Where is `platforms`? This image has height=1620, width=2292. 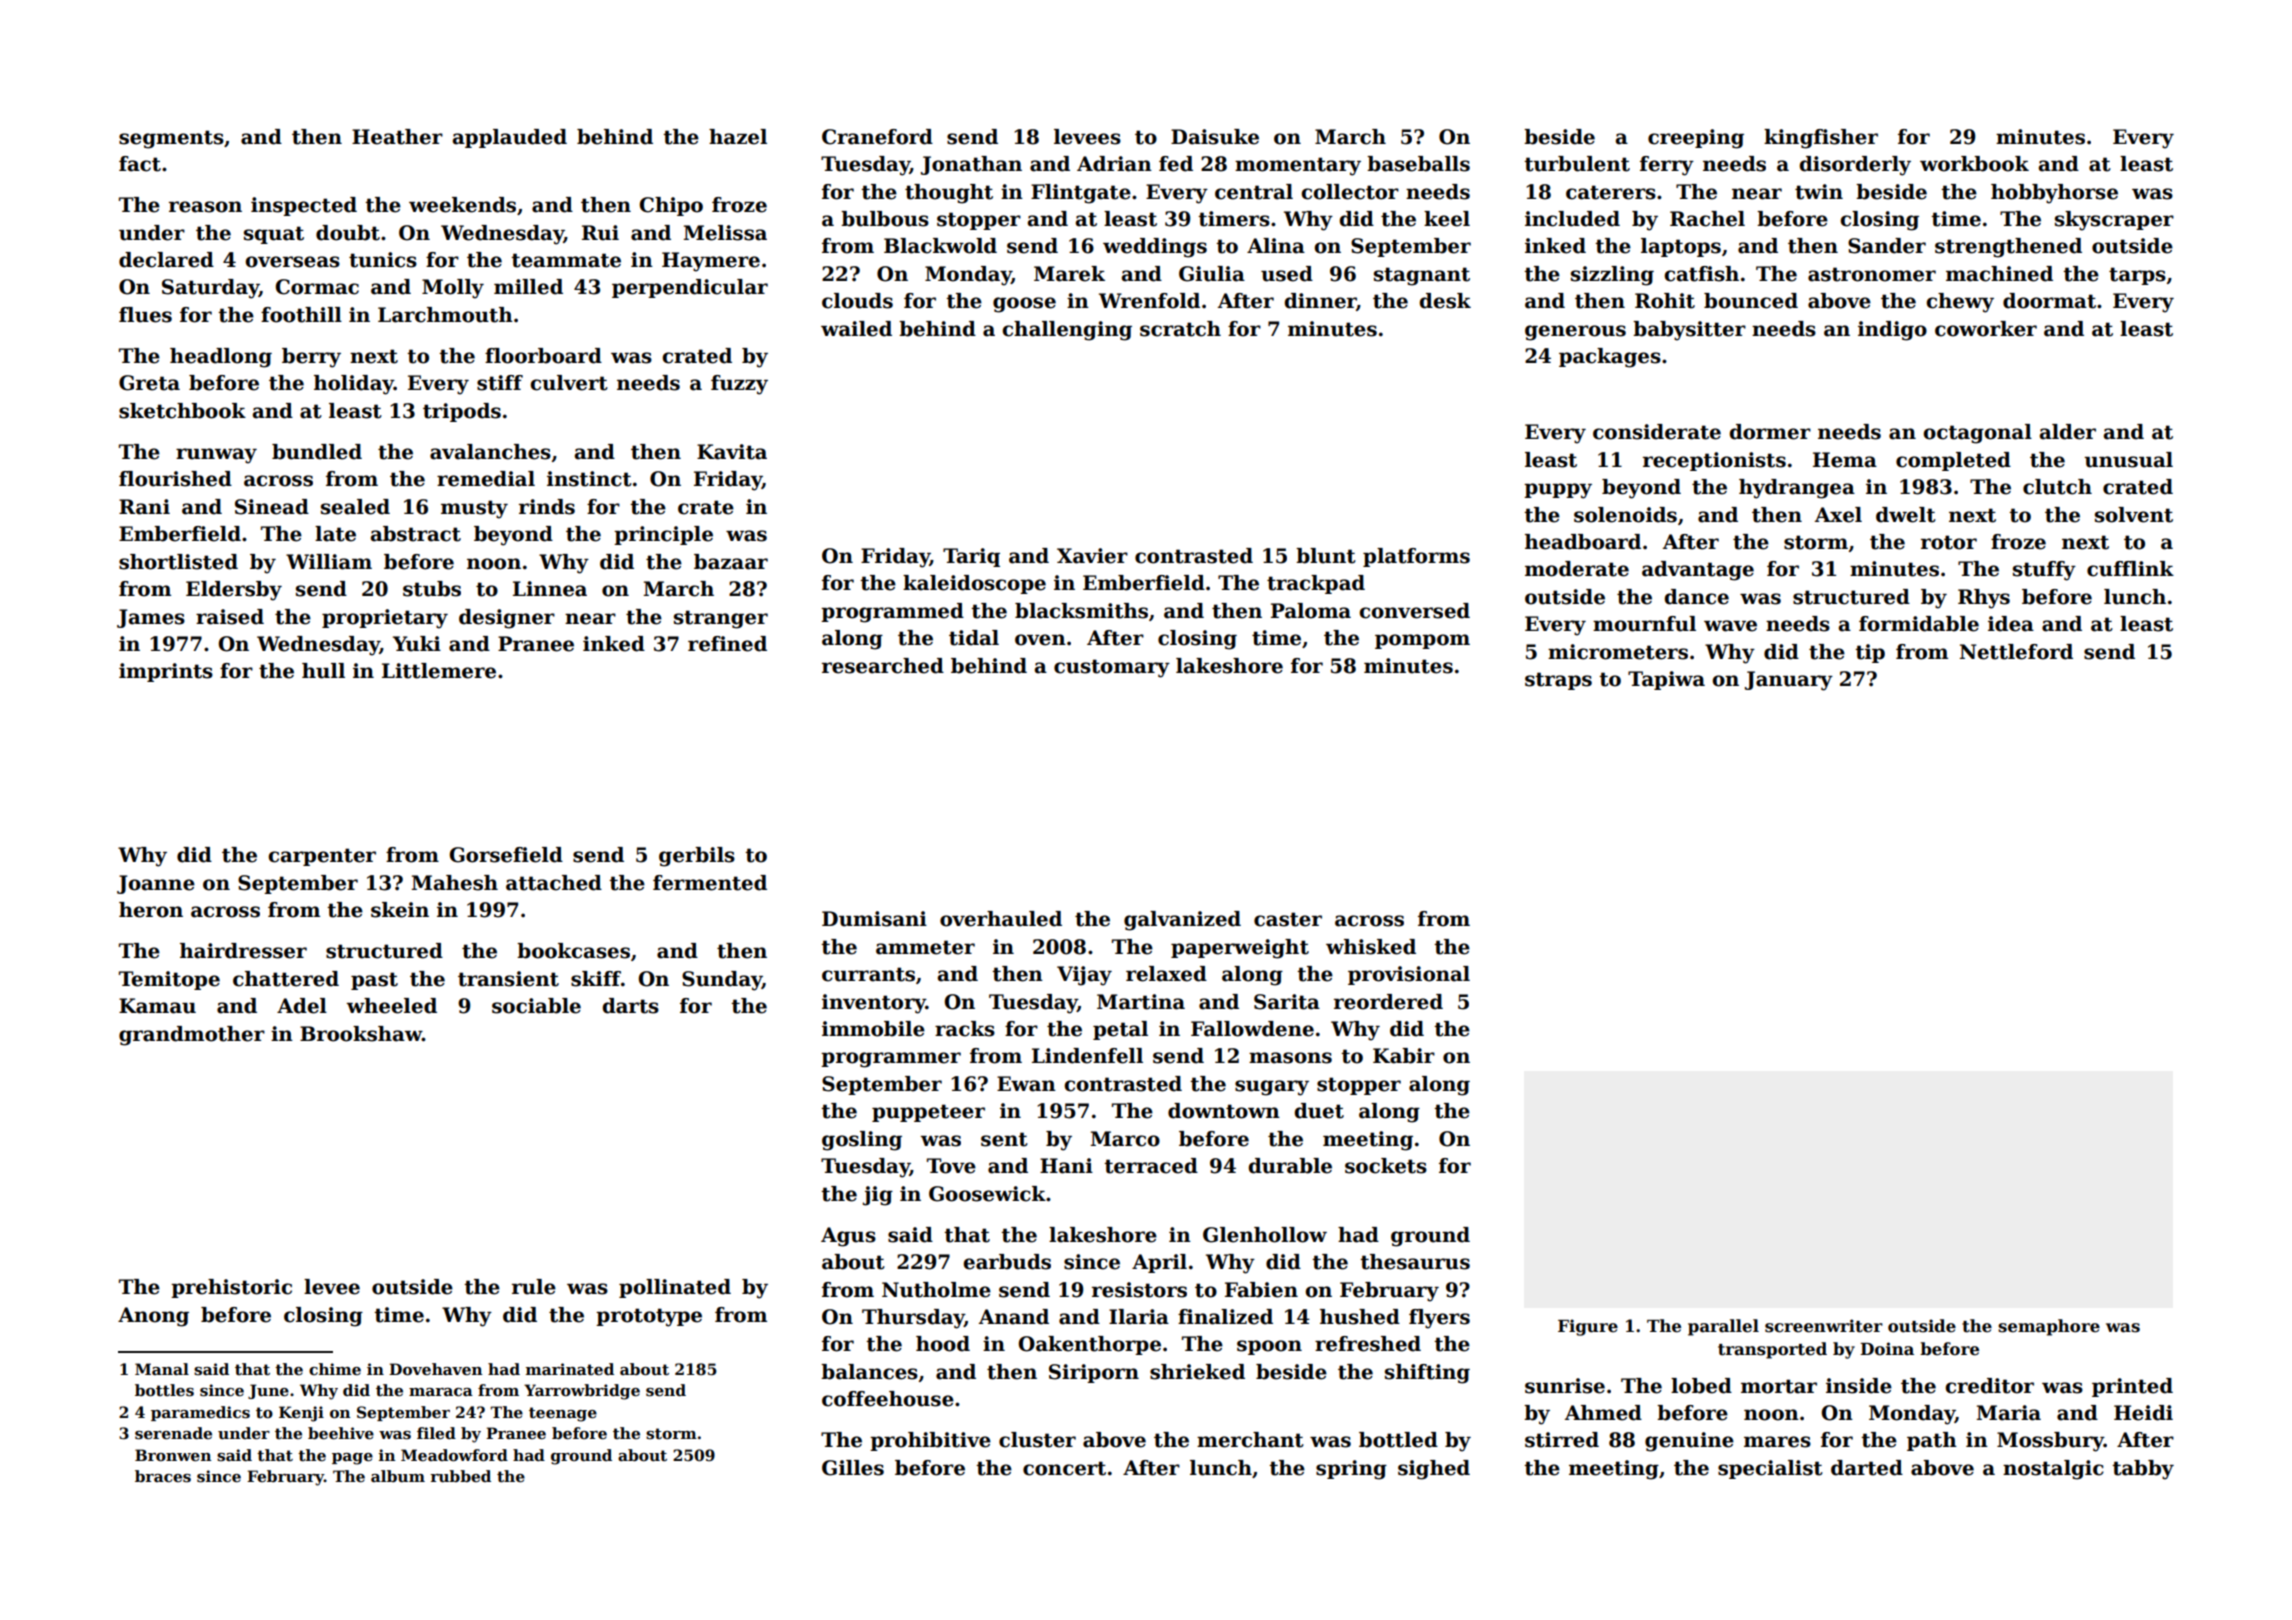 platforms is located at coordinates (1416, 557).
